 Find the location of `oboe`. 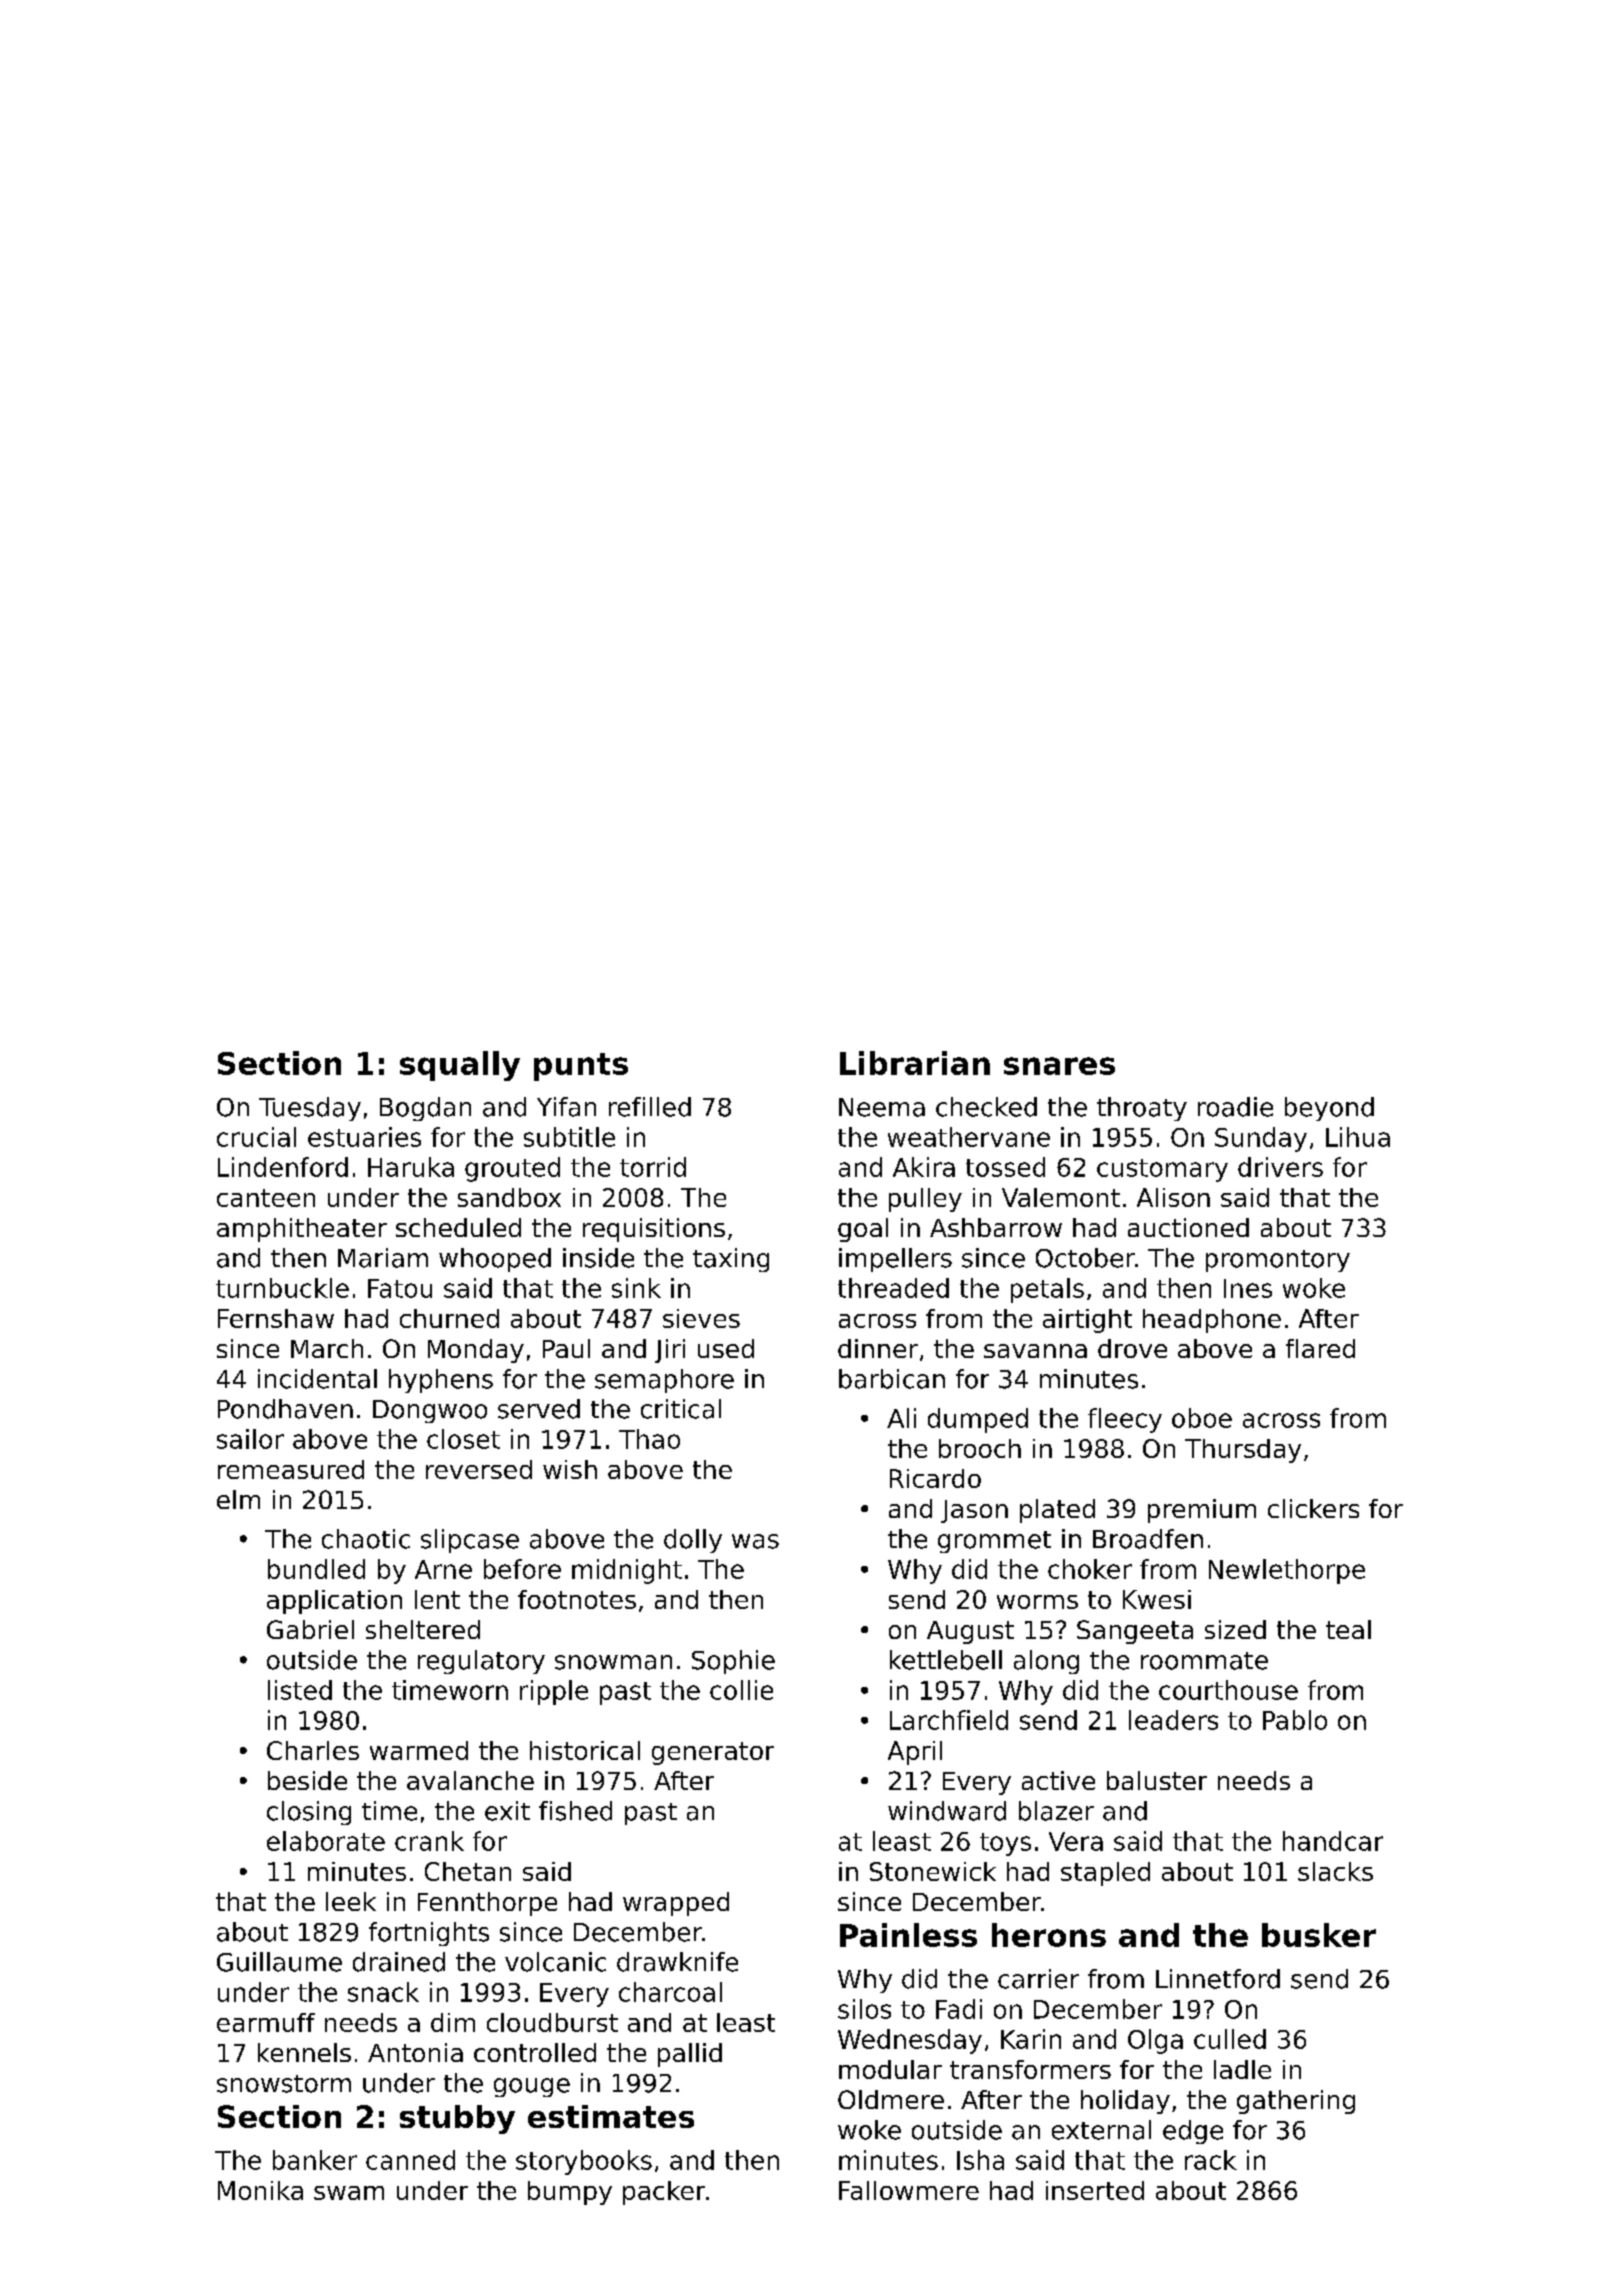

oboe is located at coordinates (1202, 1418).
